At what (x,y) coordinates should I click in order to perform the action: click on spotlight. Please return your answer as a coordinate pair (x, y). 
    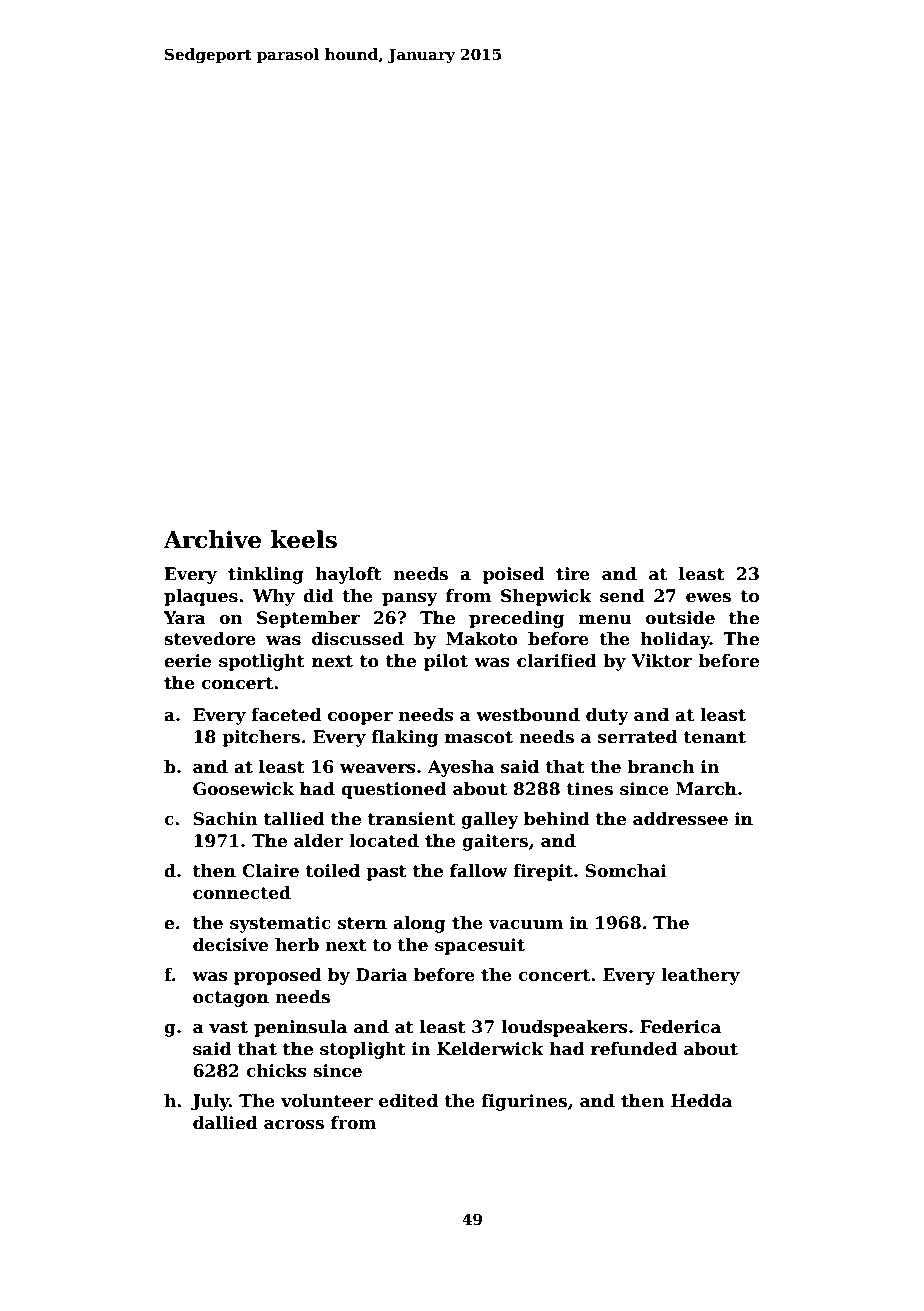
    Looking at the image, I should click on (262, 662).
